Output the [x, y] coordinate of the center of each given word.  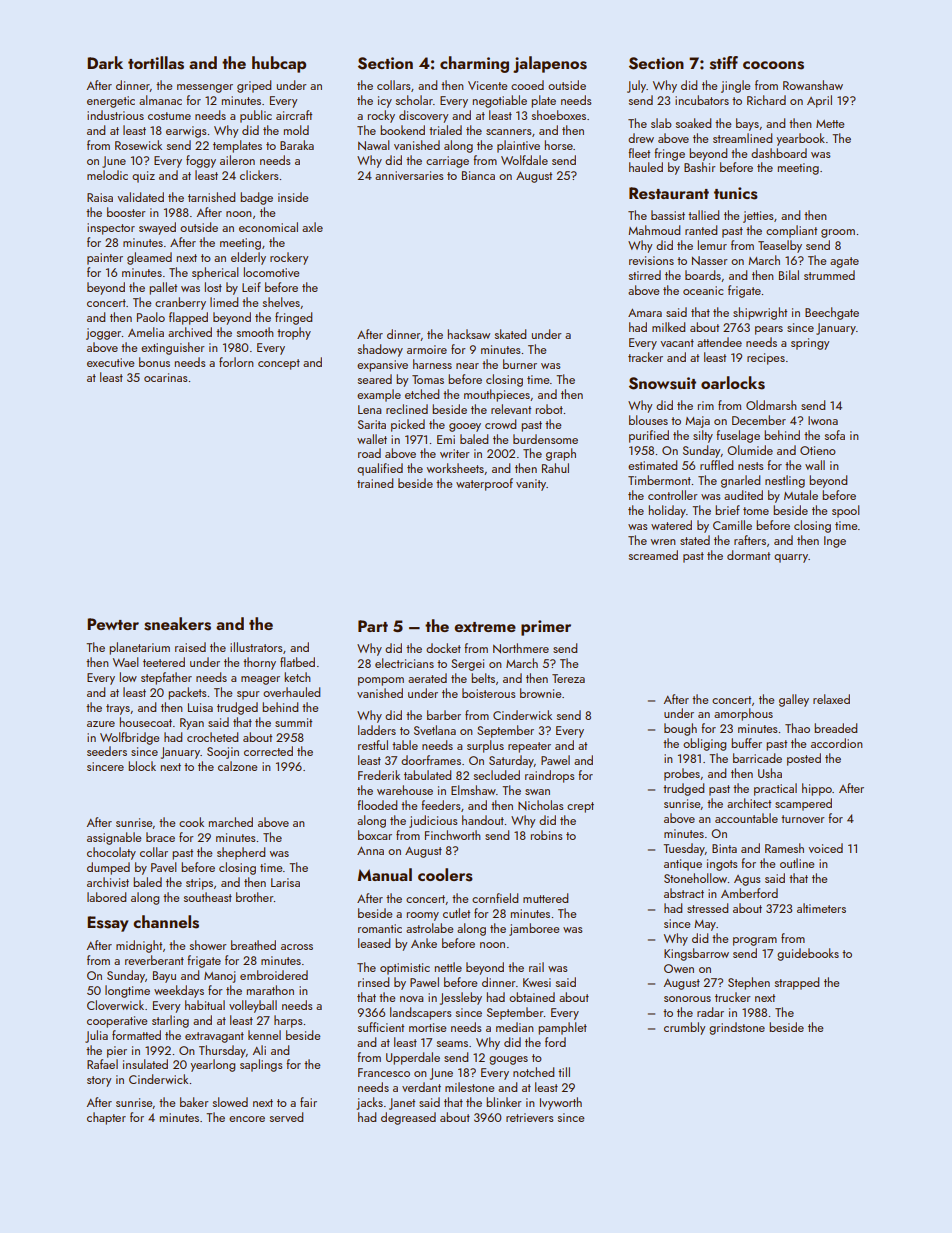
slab [661, 123]
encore [247, 1119]
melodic [107, 175]
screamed [653, 555]
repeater [529, 747]
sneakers [177, 624]
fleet [639, 153]
